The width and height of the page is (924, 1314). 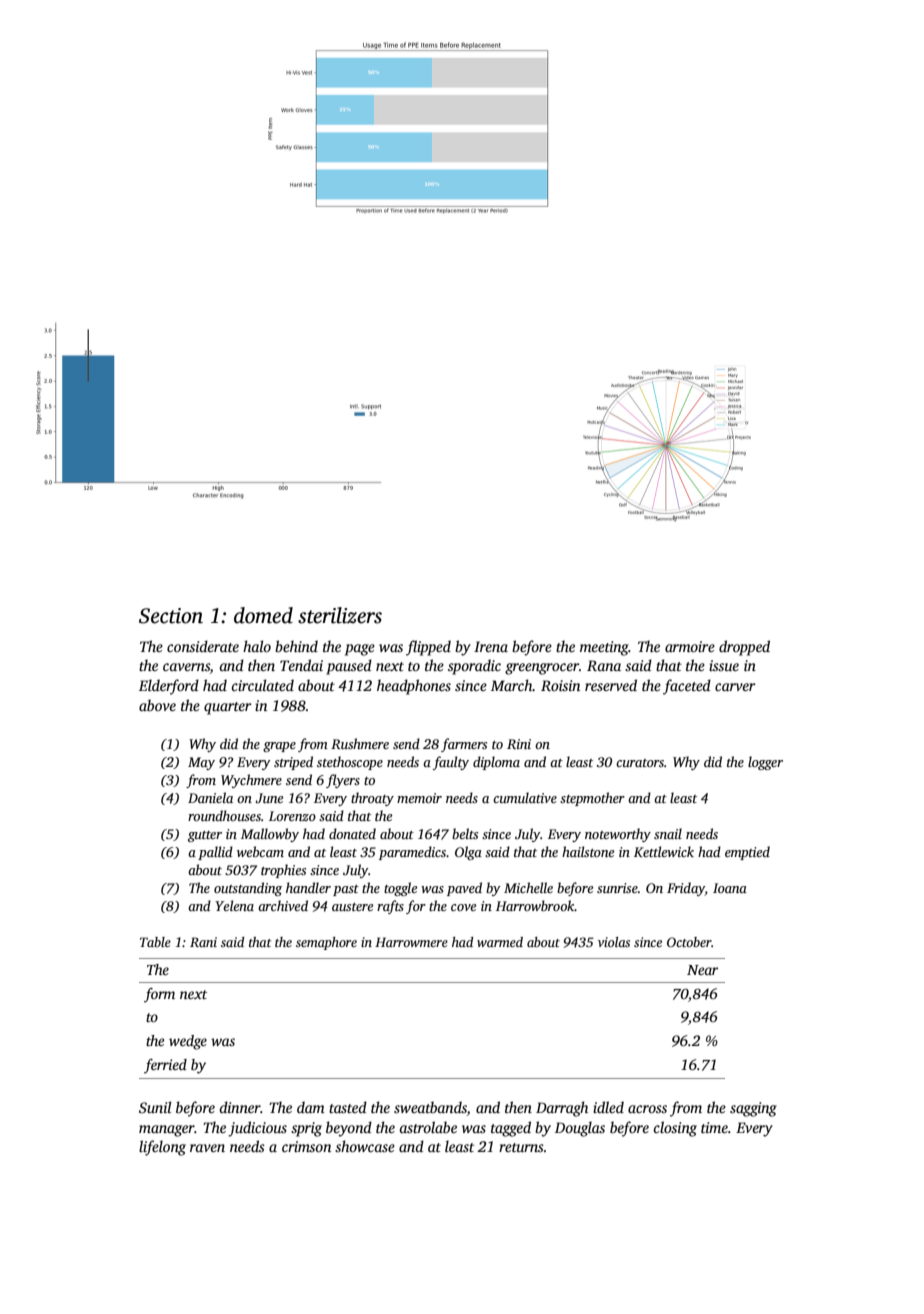 I want to click on lifelong, so click(x=162, y=1148).
